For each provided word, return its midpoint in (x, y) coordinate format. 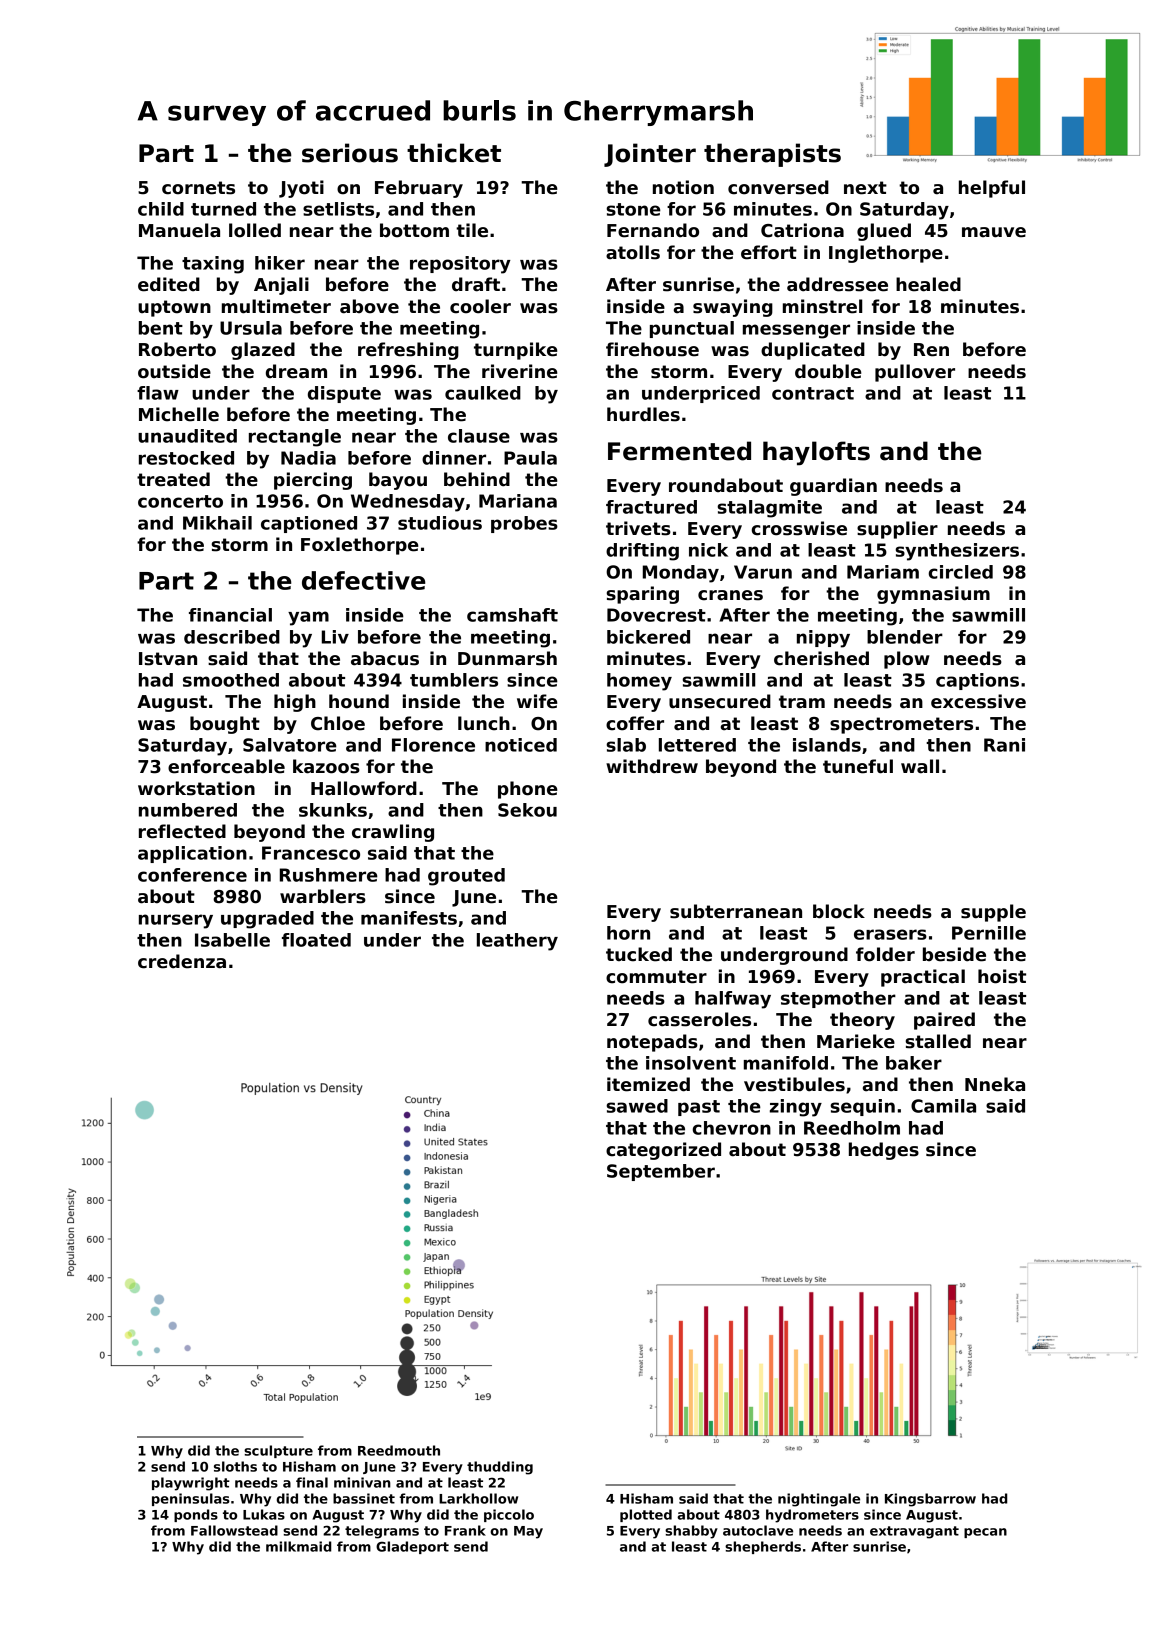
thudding (500, 1468)
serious (350, 153)
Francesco (311, 853)
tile (472, 230)
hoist (1002, 976)
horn (628, 933)
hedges (884, 1151)
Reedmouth (399, 1450)
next (865, 188)
